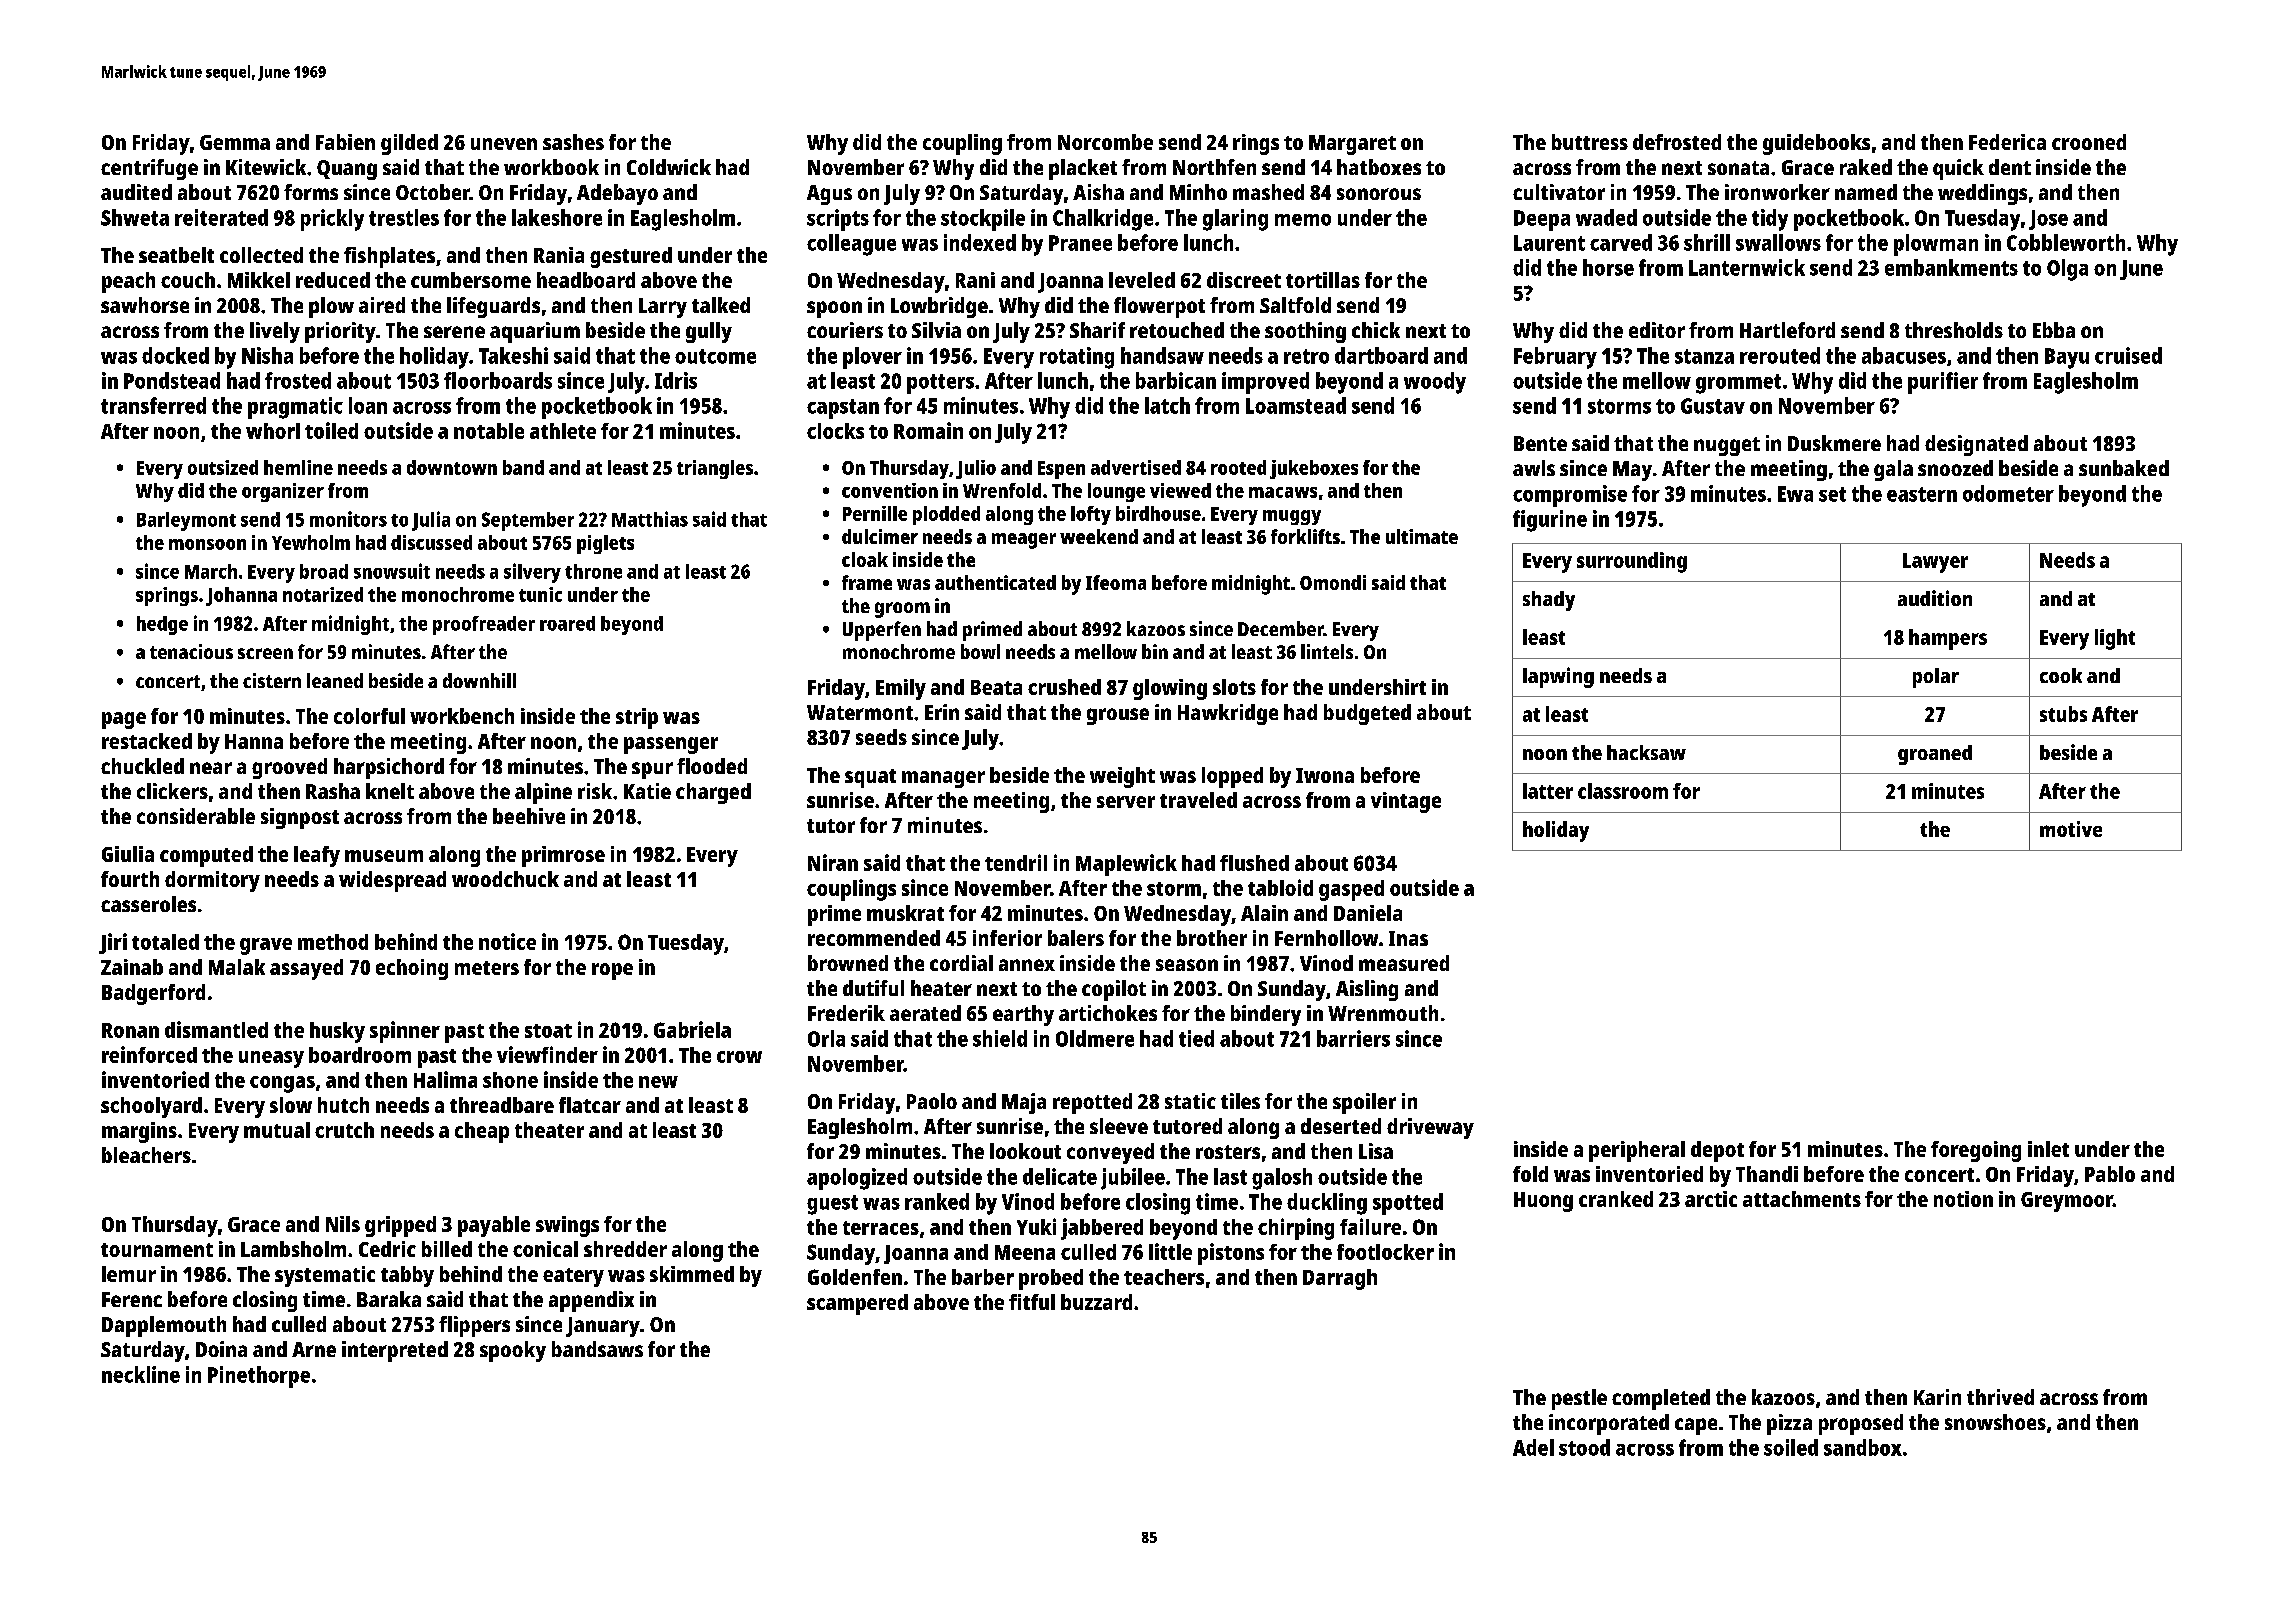  What do you see at coordinates (2063, 714) in the screenshot?
I see `stubs` at bounding box center [2063, 714].
